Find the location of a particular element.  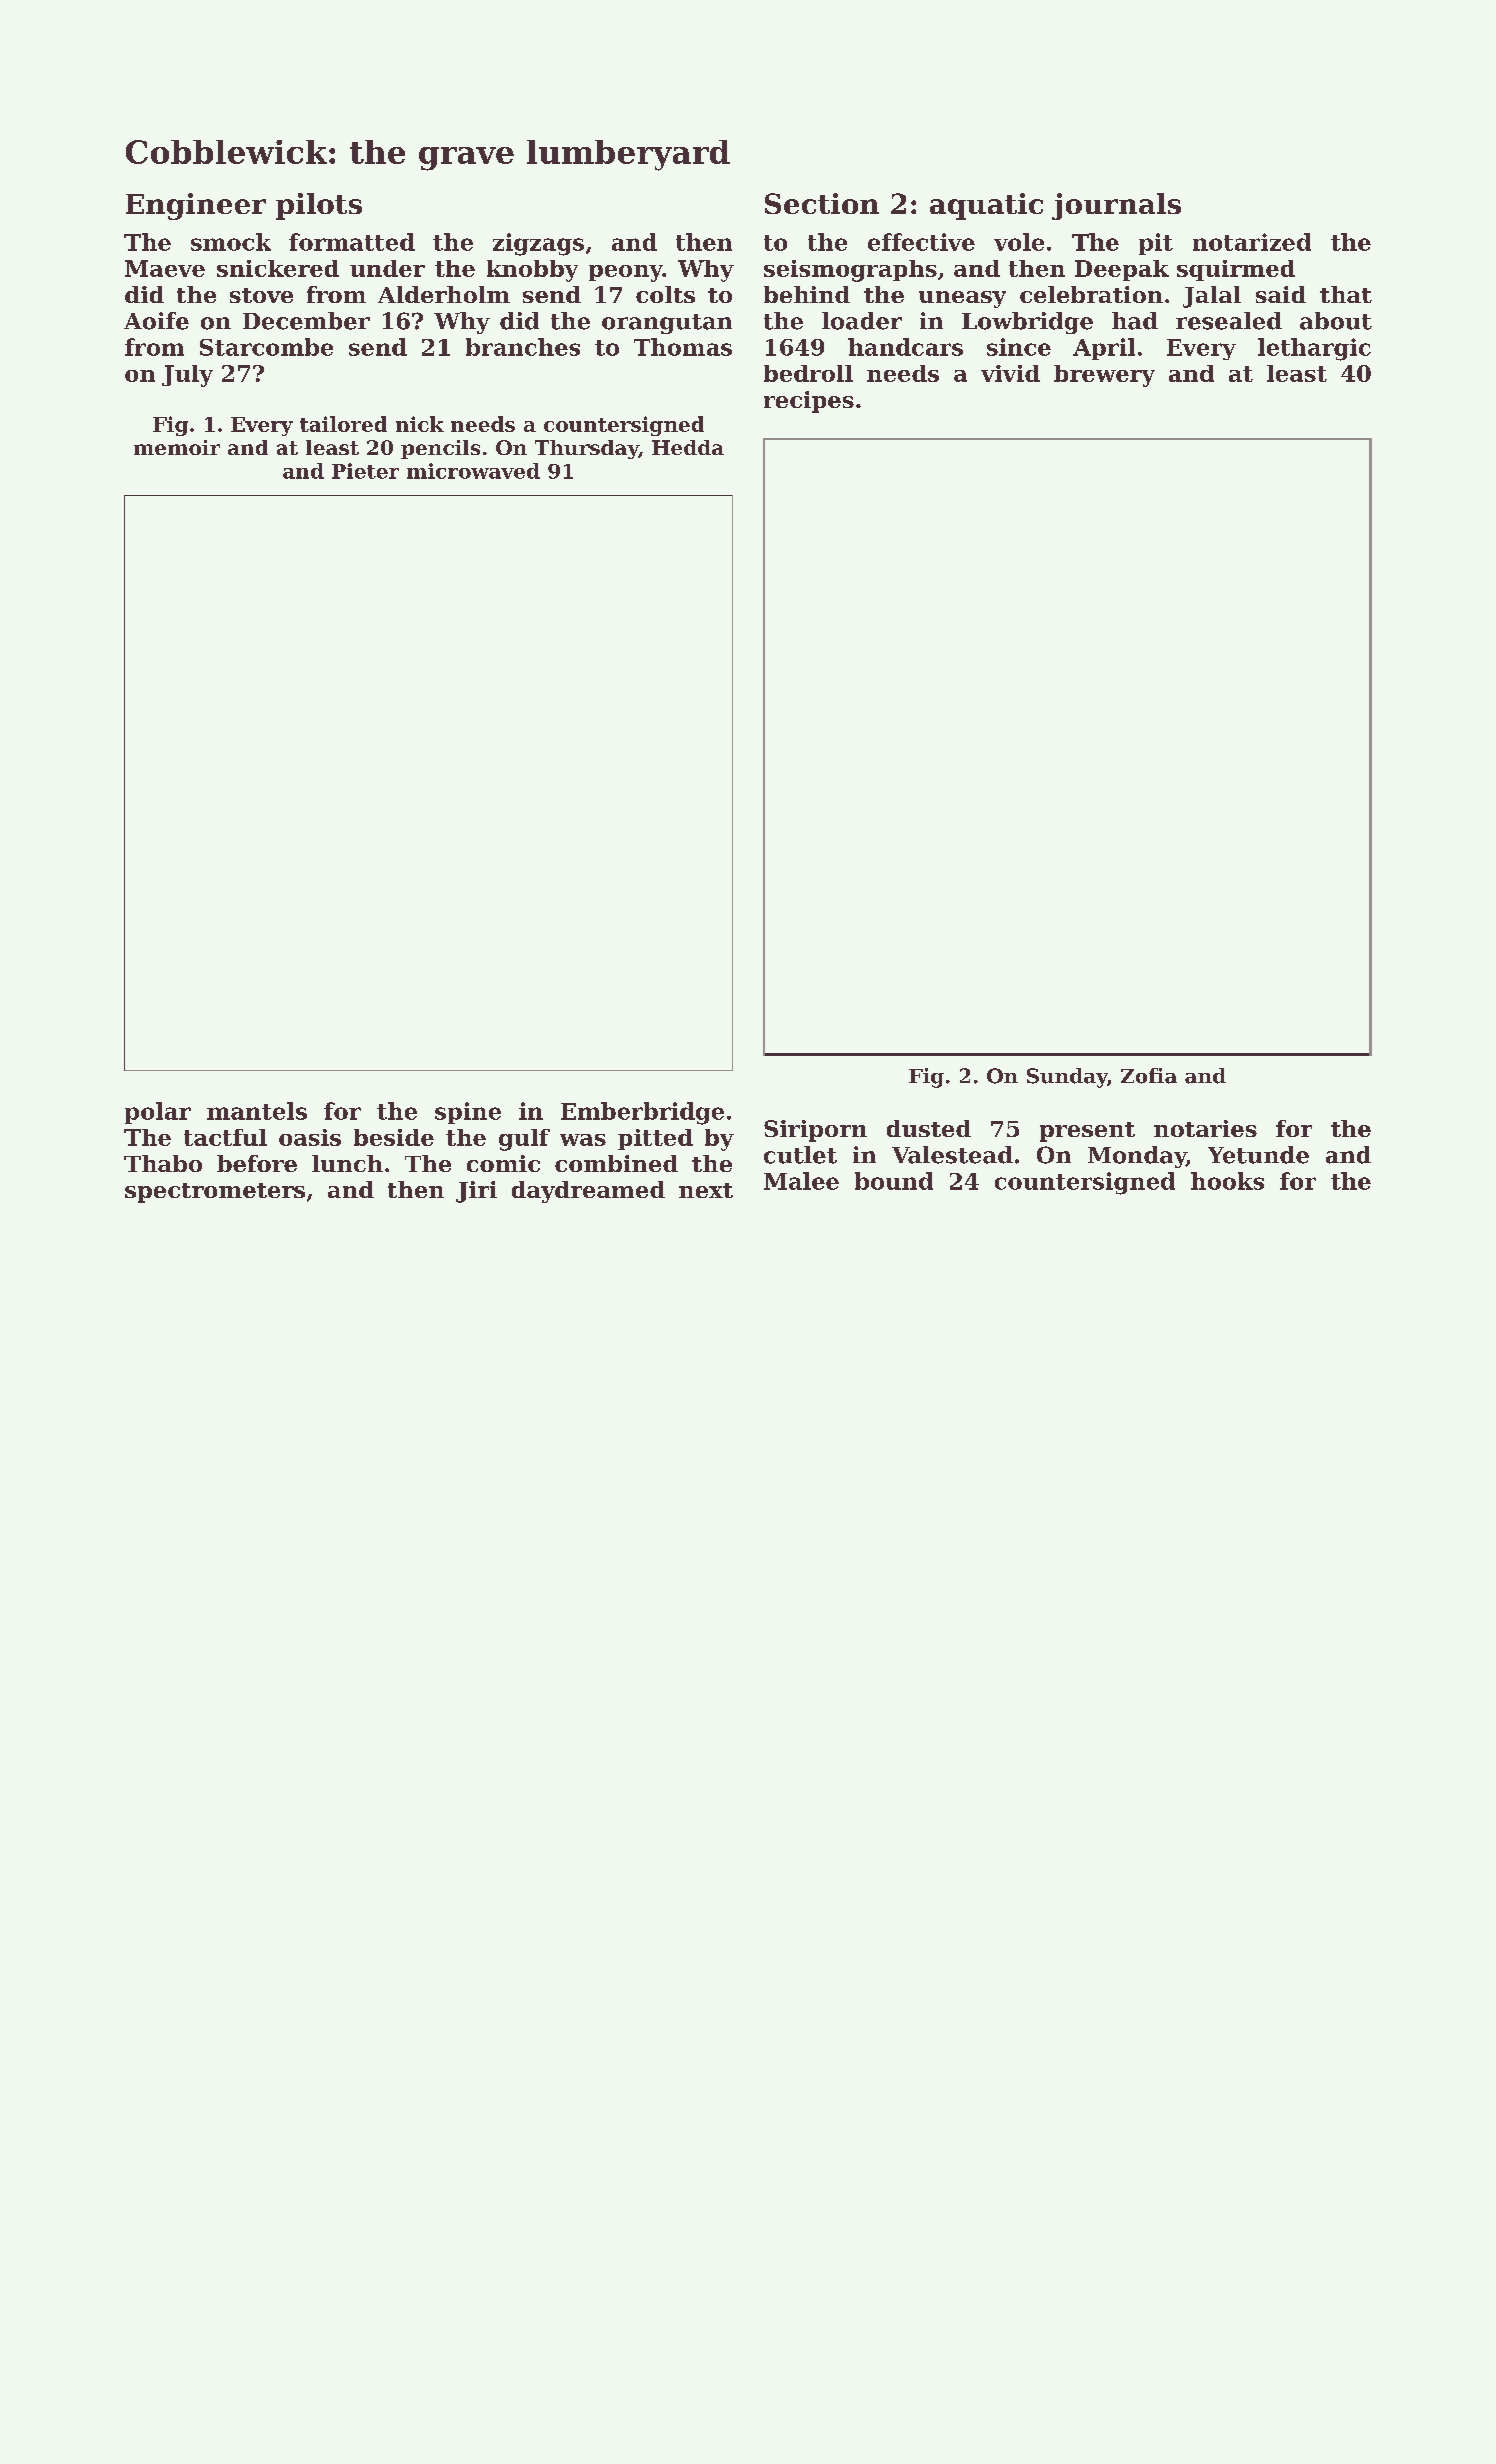

microwaved is located at coordinates (473, 471).
